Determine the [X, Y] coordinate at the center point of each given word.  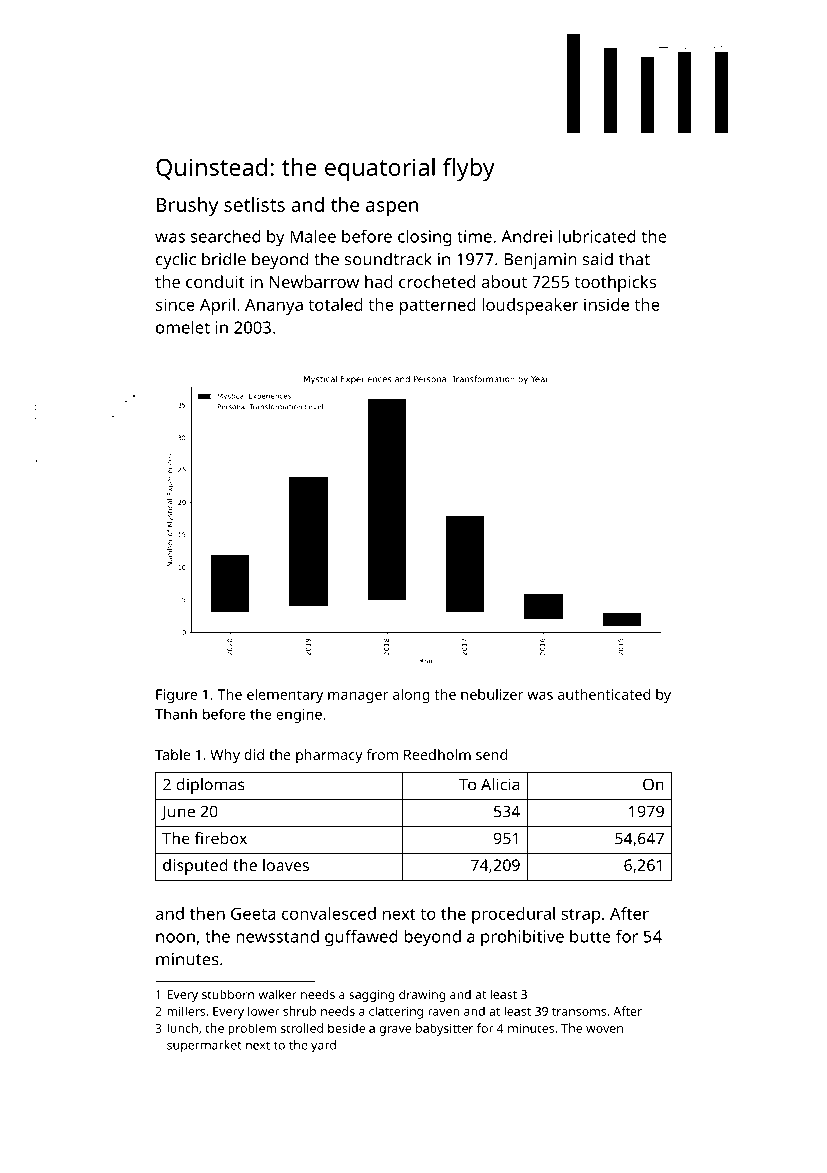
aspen [392, 209]
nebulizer [492, 694]
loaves [286, 865]
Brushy [187, 207]
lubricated [597, 236]
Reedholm [437, 754]
